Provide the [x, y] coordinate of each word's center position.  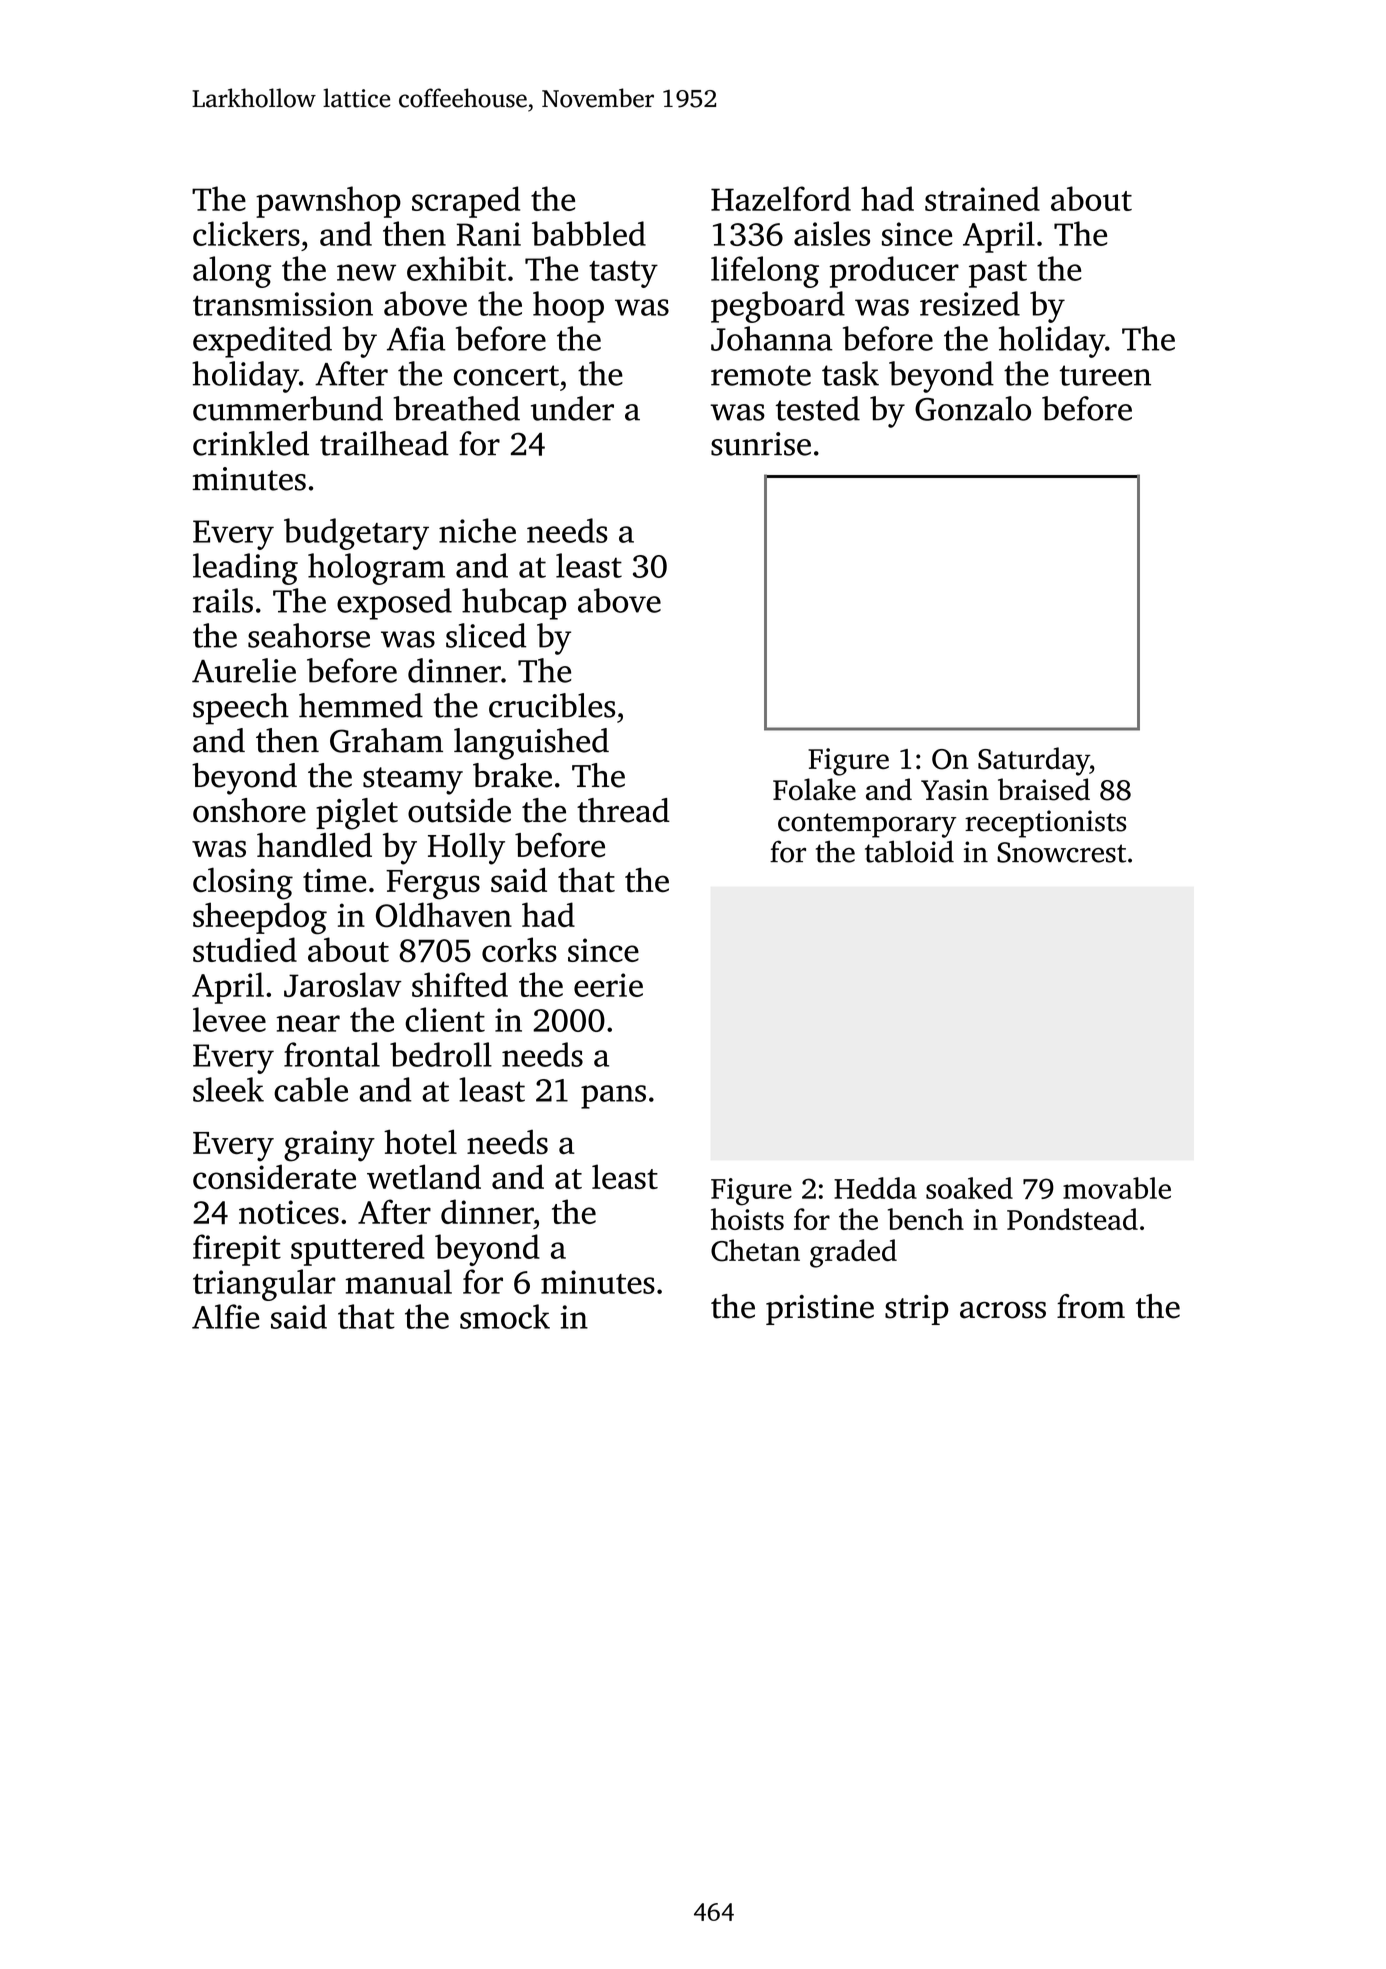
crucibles [552, 705]
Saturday [1034, 761]
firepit [237, 1250]
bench [926, 1219]
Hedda [875, 1188]
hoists [747, 1219]
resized [970, 303]
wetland [424, 1176]
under [572, 408]
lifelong [765, 272]
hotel [420, 1141]
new [366, 272]
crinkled [251, 443]
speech [241, 709]
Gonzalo [973, 408]
